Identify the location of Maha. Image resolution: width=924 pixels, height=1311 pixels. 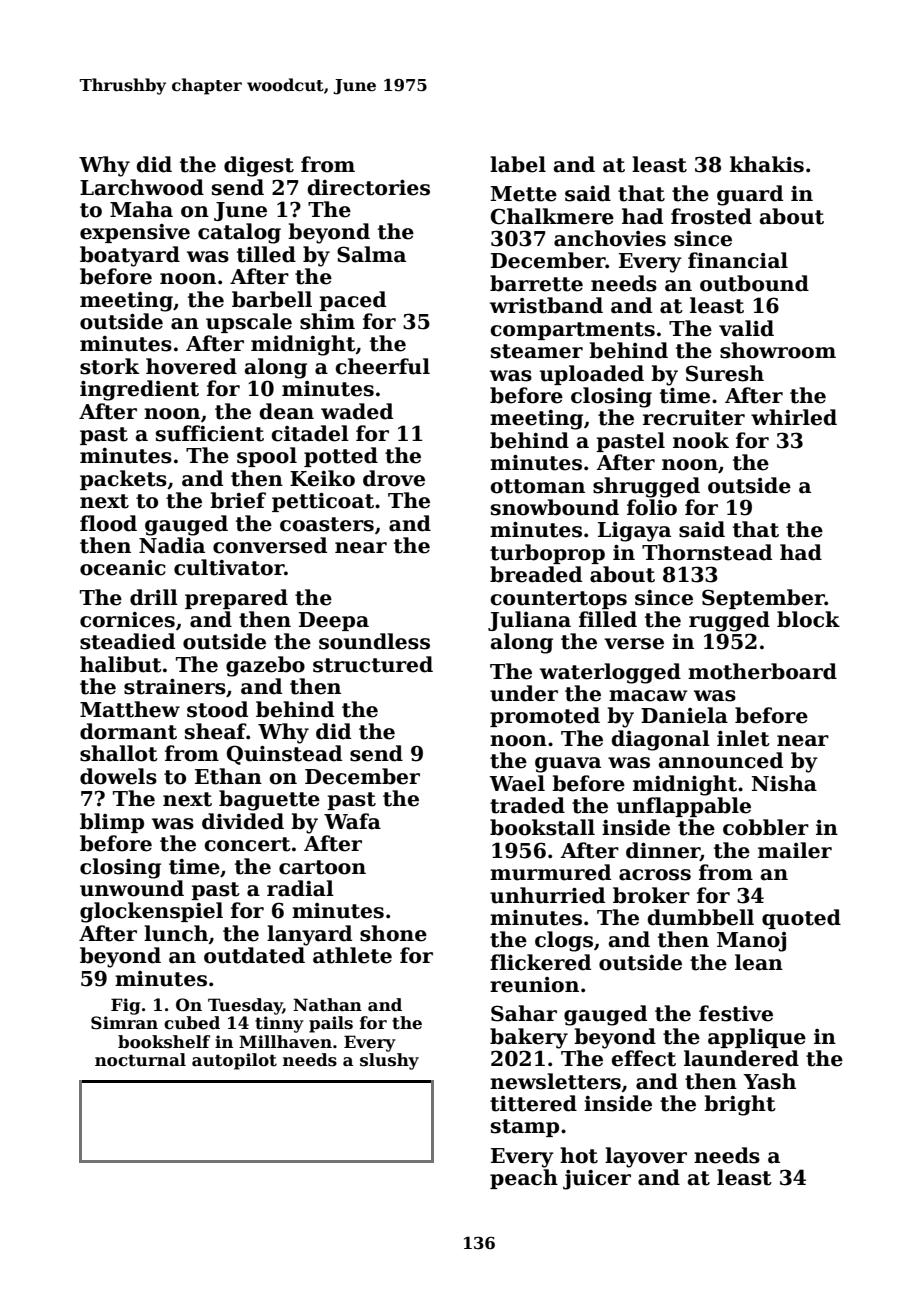
(141, 209).
